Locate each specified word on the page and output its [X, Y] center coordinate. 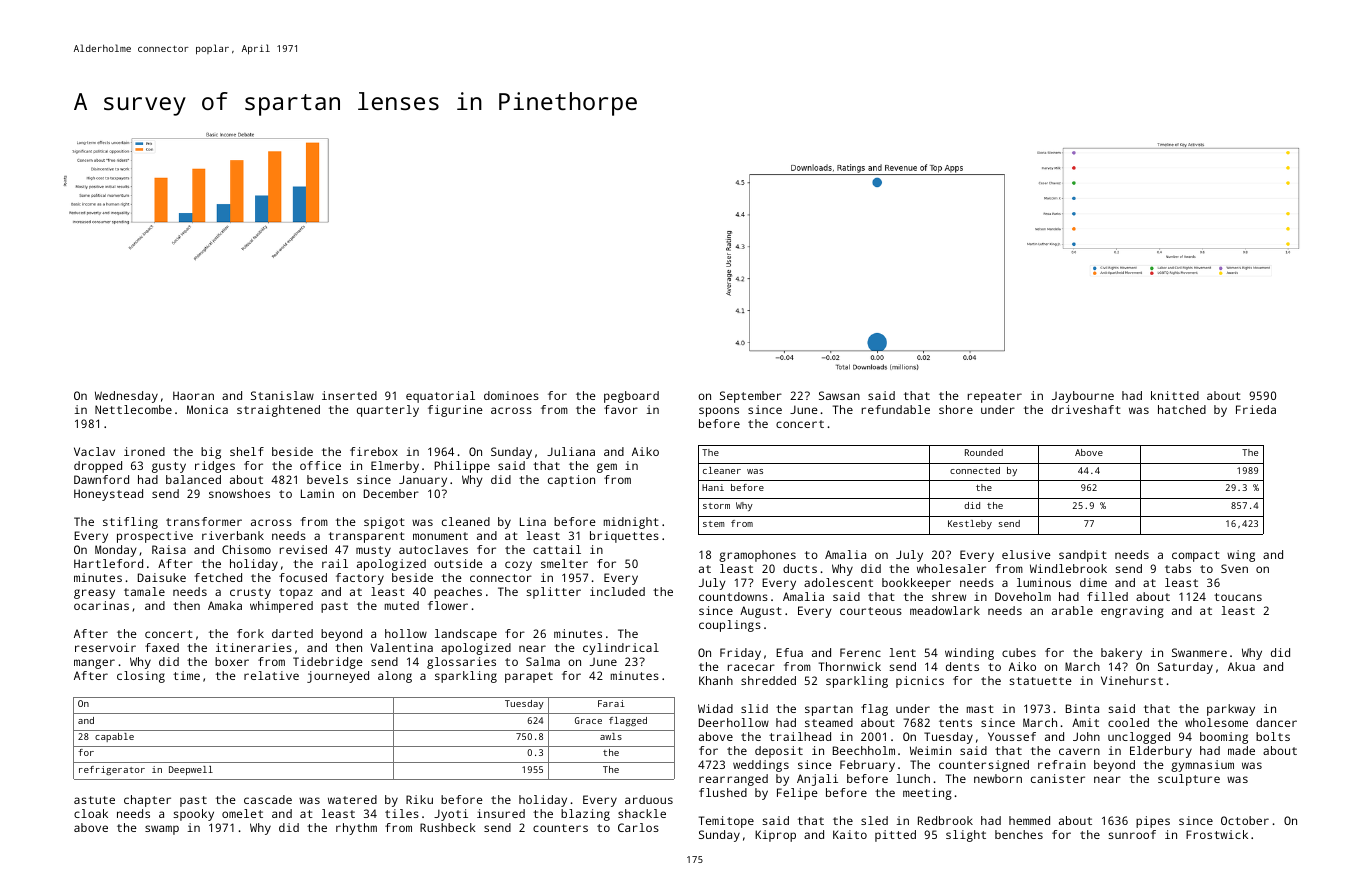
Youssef [1012, 736]
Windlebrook [1068, 568]
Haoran [193, 395]
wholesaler [951, 568]
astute [94, 800]
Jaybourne [1083, 397]
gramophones [757, 556]
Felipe [797, 794]
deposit [779, 752]
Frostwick [1217, 834]
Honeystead [108, 495]
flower [448, 605]
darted [292, 633]
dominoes [511, 395]
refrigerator [112, 770]
